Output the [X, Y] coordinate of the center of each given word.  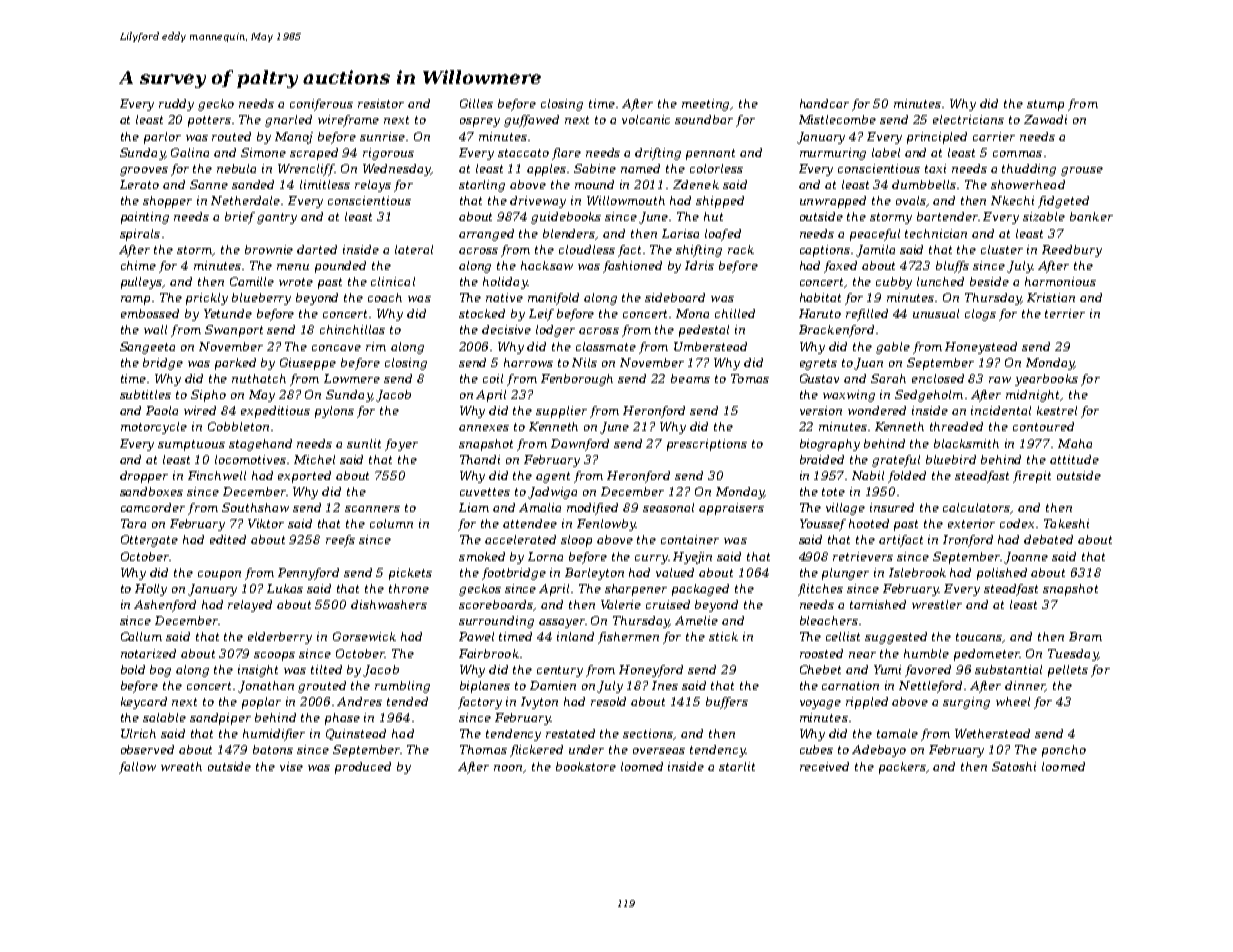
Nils [584, 362]
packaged [700, 590]
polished [1002, 574]
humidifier [274, 735]
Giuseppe [308, 364]
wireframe [348, 121]
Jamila [875, 251]
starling [482, 186]
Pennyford [308, 574]
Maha [1075, 443]
